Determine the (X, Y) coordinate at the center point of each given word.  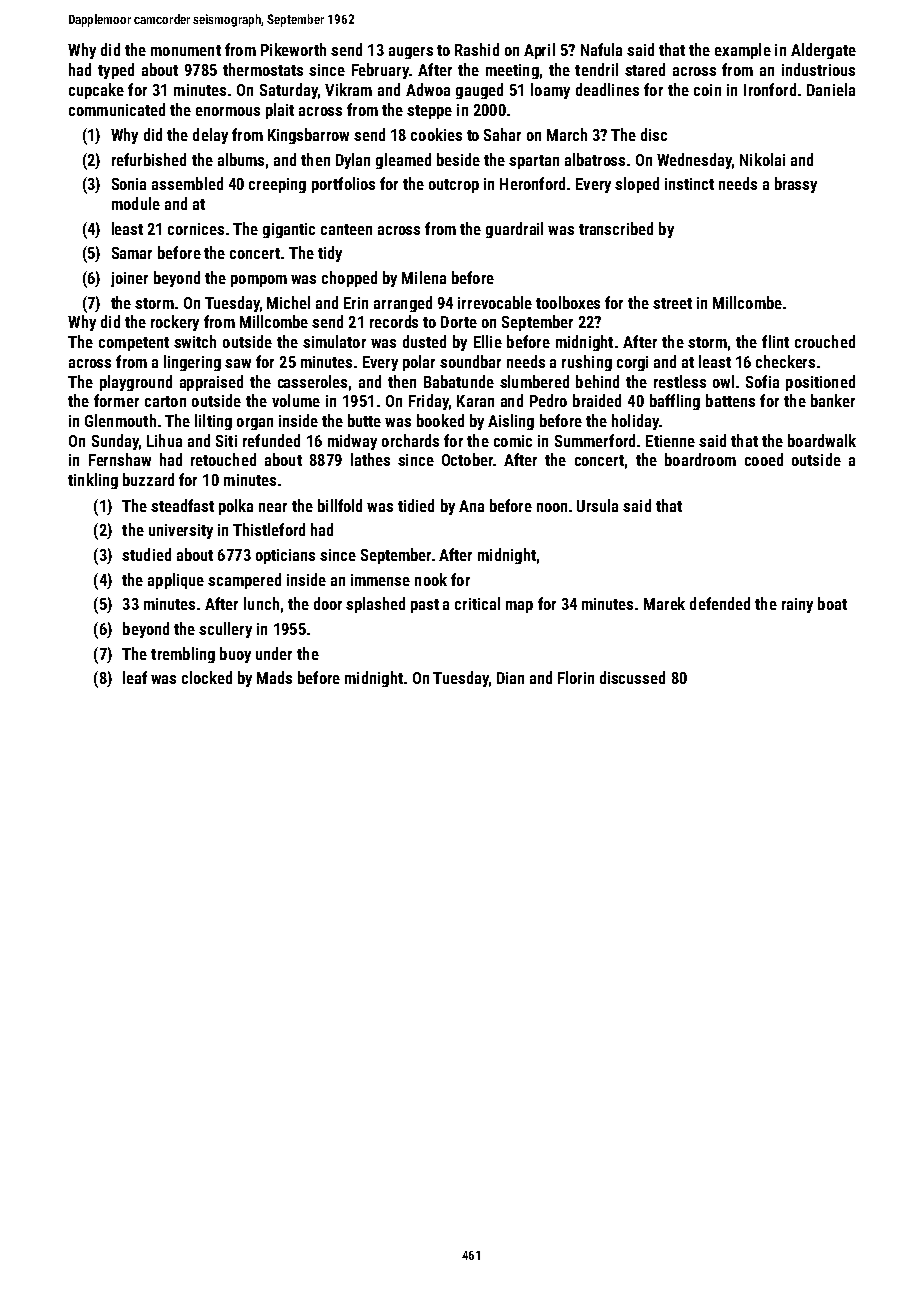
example (743, 51)
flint (775, 341)
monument (186, 50)
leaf (135, 677)
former (116, 400)
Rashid (477, 49)
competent (134, 344)
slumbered (534, 381)
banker (833, 400)
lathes (370, 459)
